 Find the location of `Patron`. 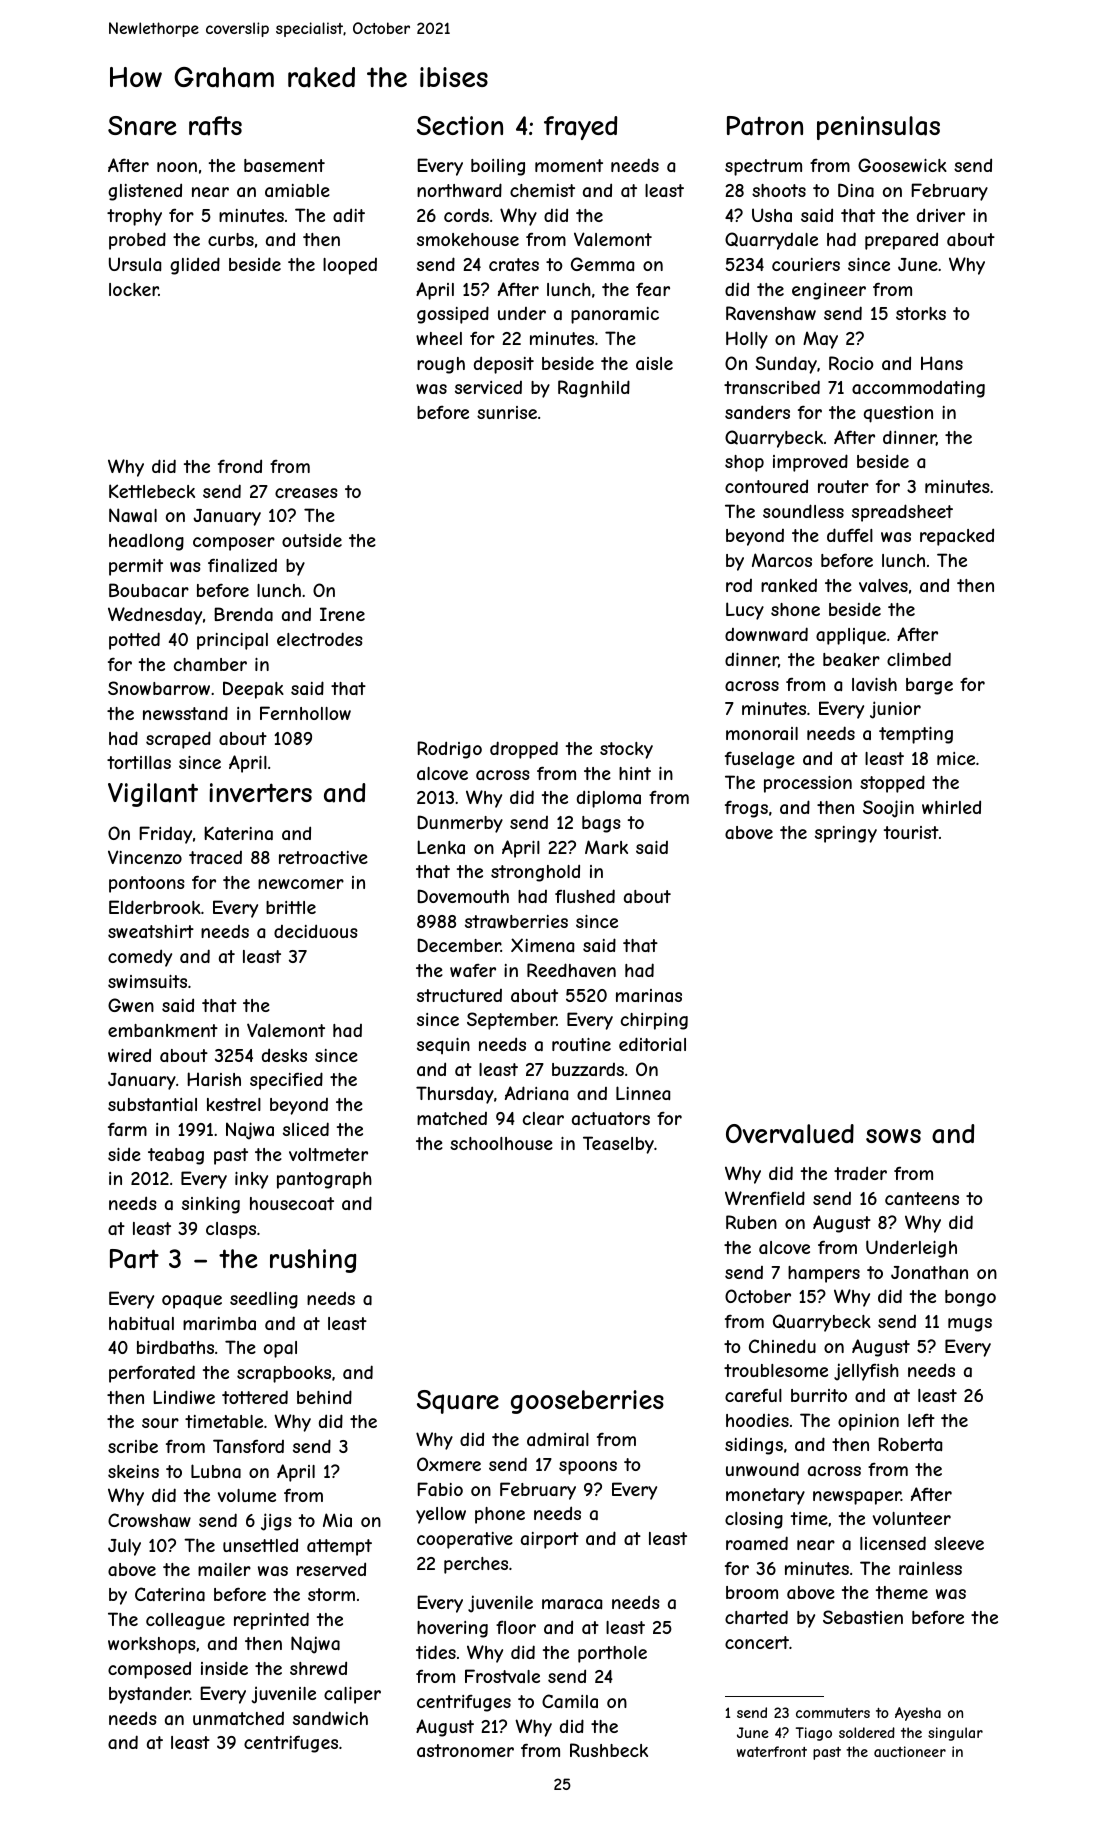

Patron is located at coordinates (765, 126).
